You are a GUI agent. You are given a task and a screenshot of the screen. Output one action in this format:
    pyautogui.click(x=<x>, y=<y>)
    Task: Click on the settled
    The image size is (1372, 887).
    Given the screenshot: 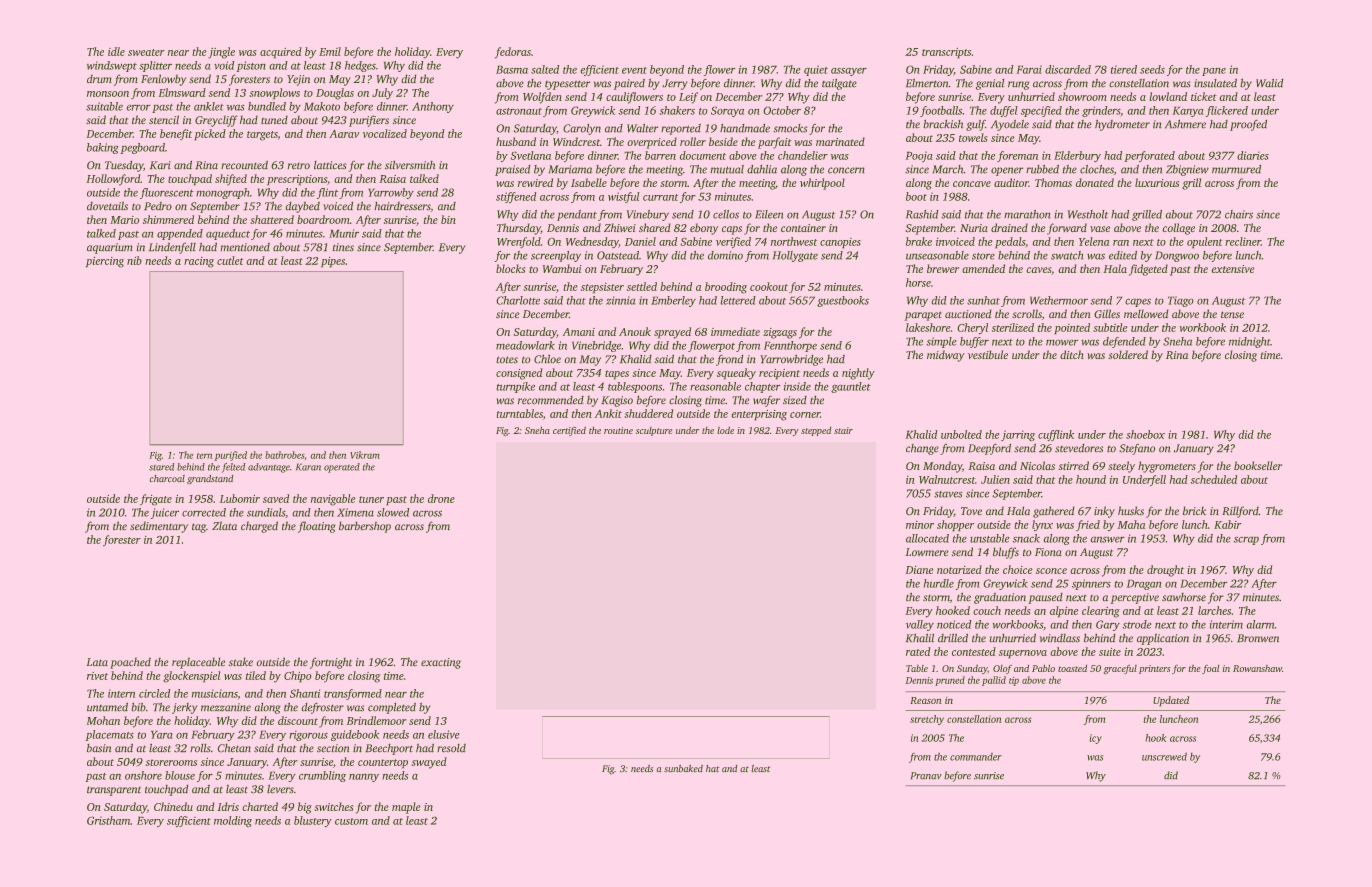 What is the action you would take?
    pyautogui.click(x=642, y=286)
